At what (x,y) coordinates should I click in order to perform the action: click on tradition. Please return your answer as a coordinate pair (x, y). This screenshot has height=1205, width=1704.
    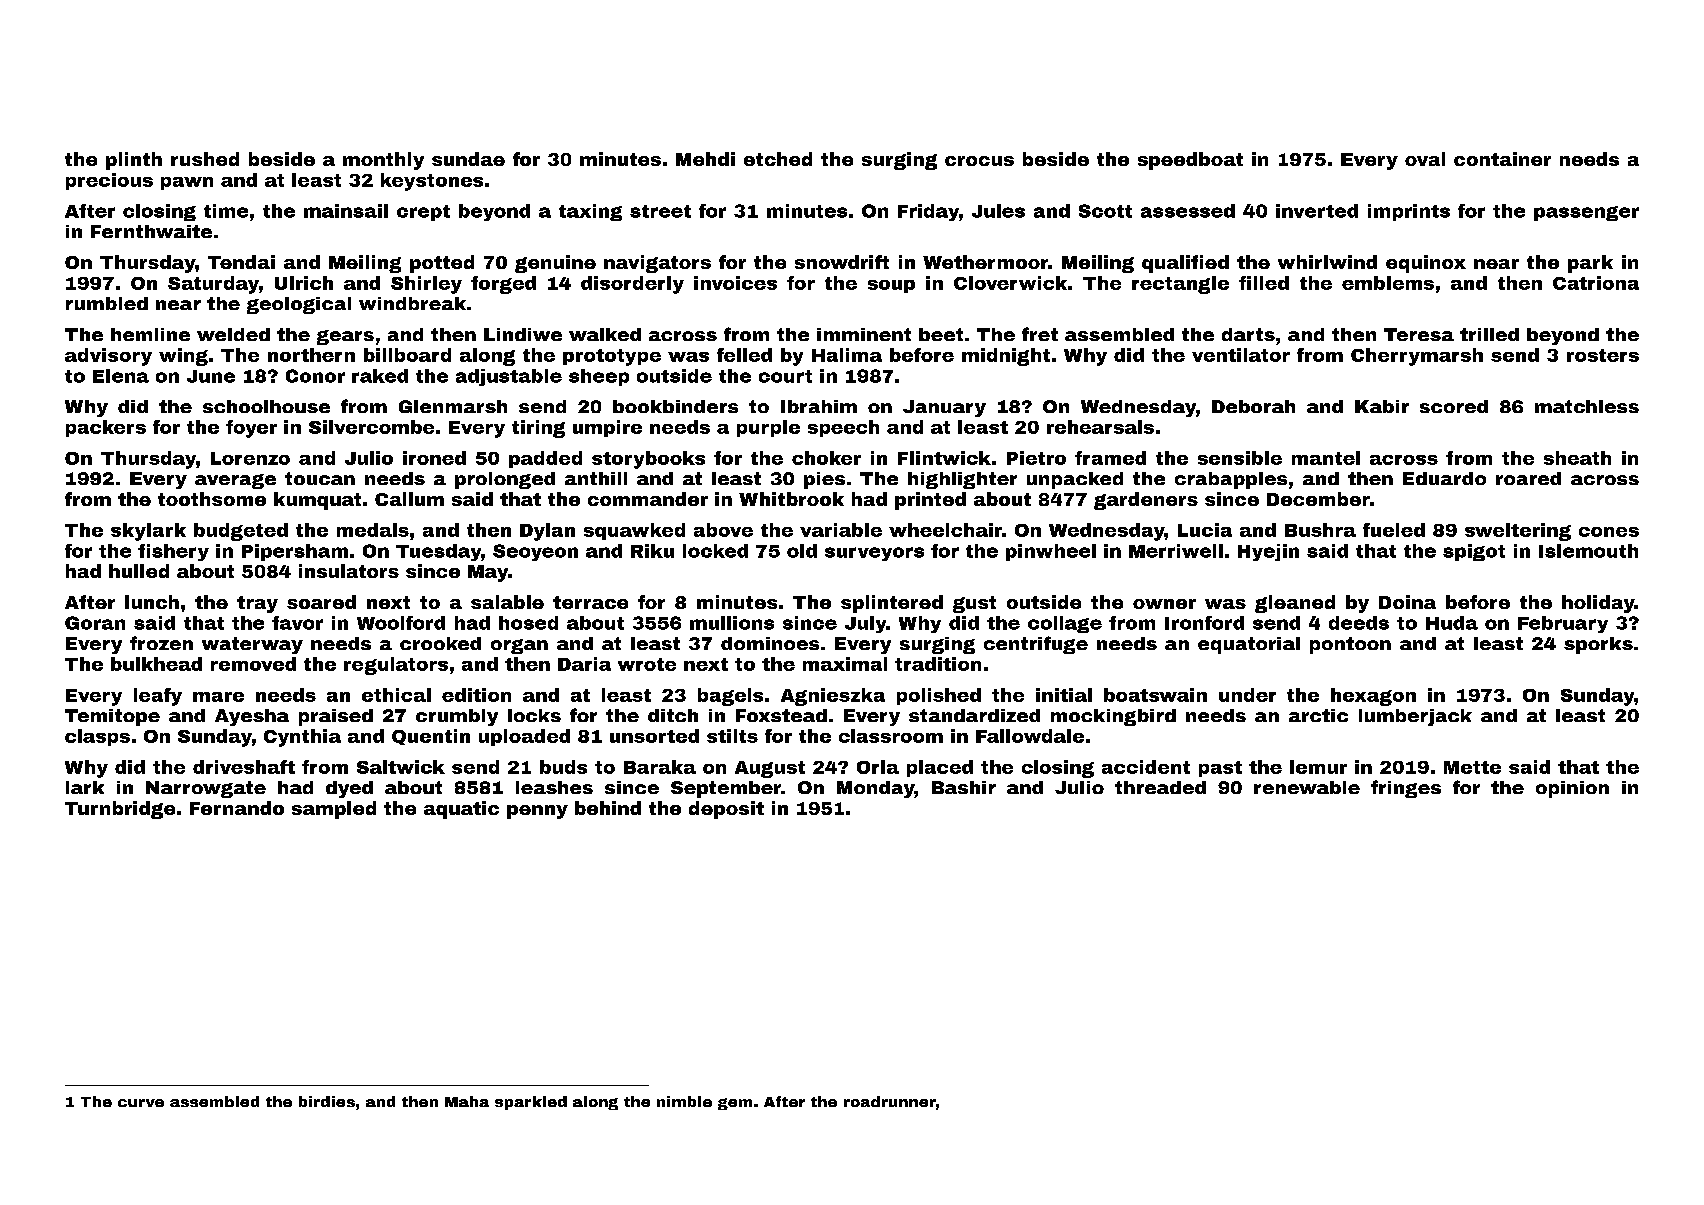
    Looking at the image, I should click on (938, 664).
